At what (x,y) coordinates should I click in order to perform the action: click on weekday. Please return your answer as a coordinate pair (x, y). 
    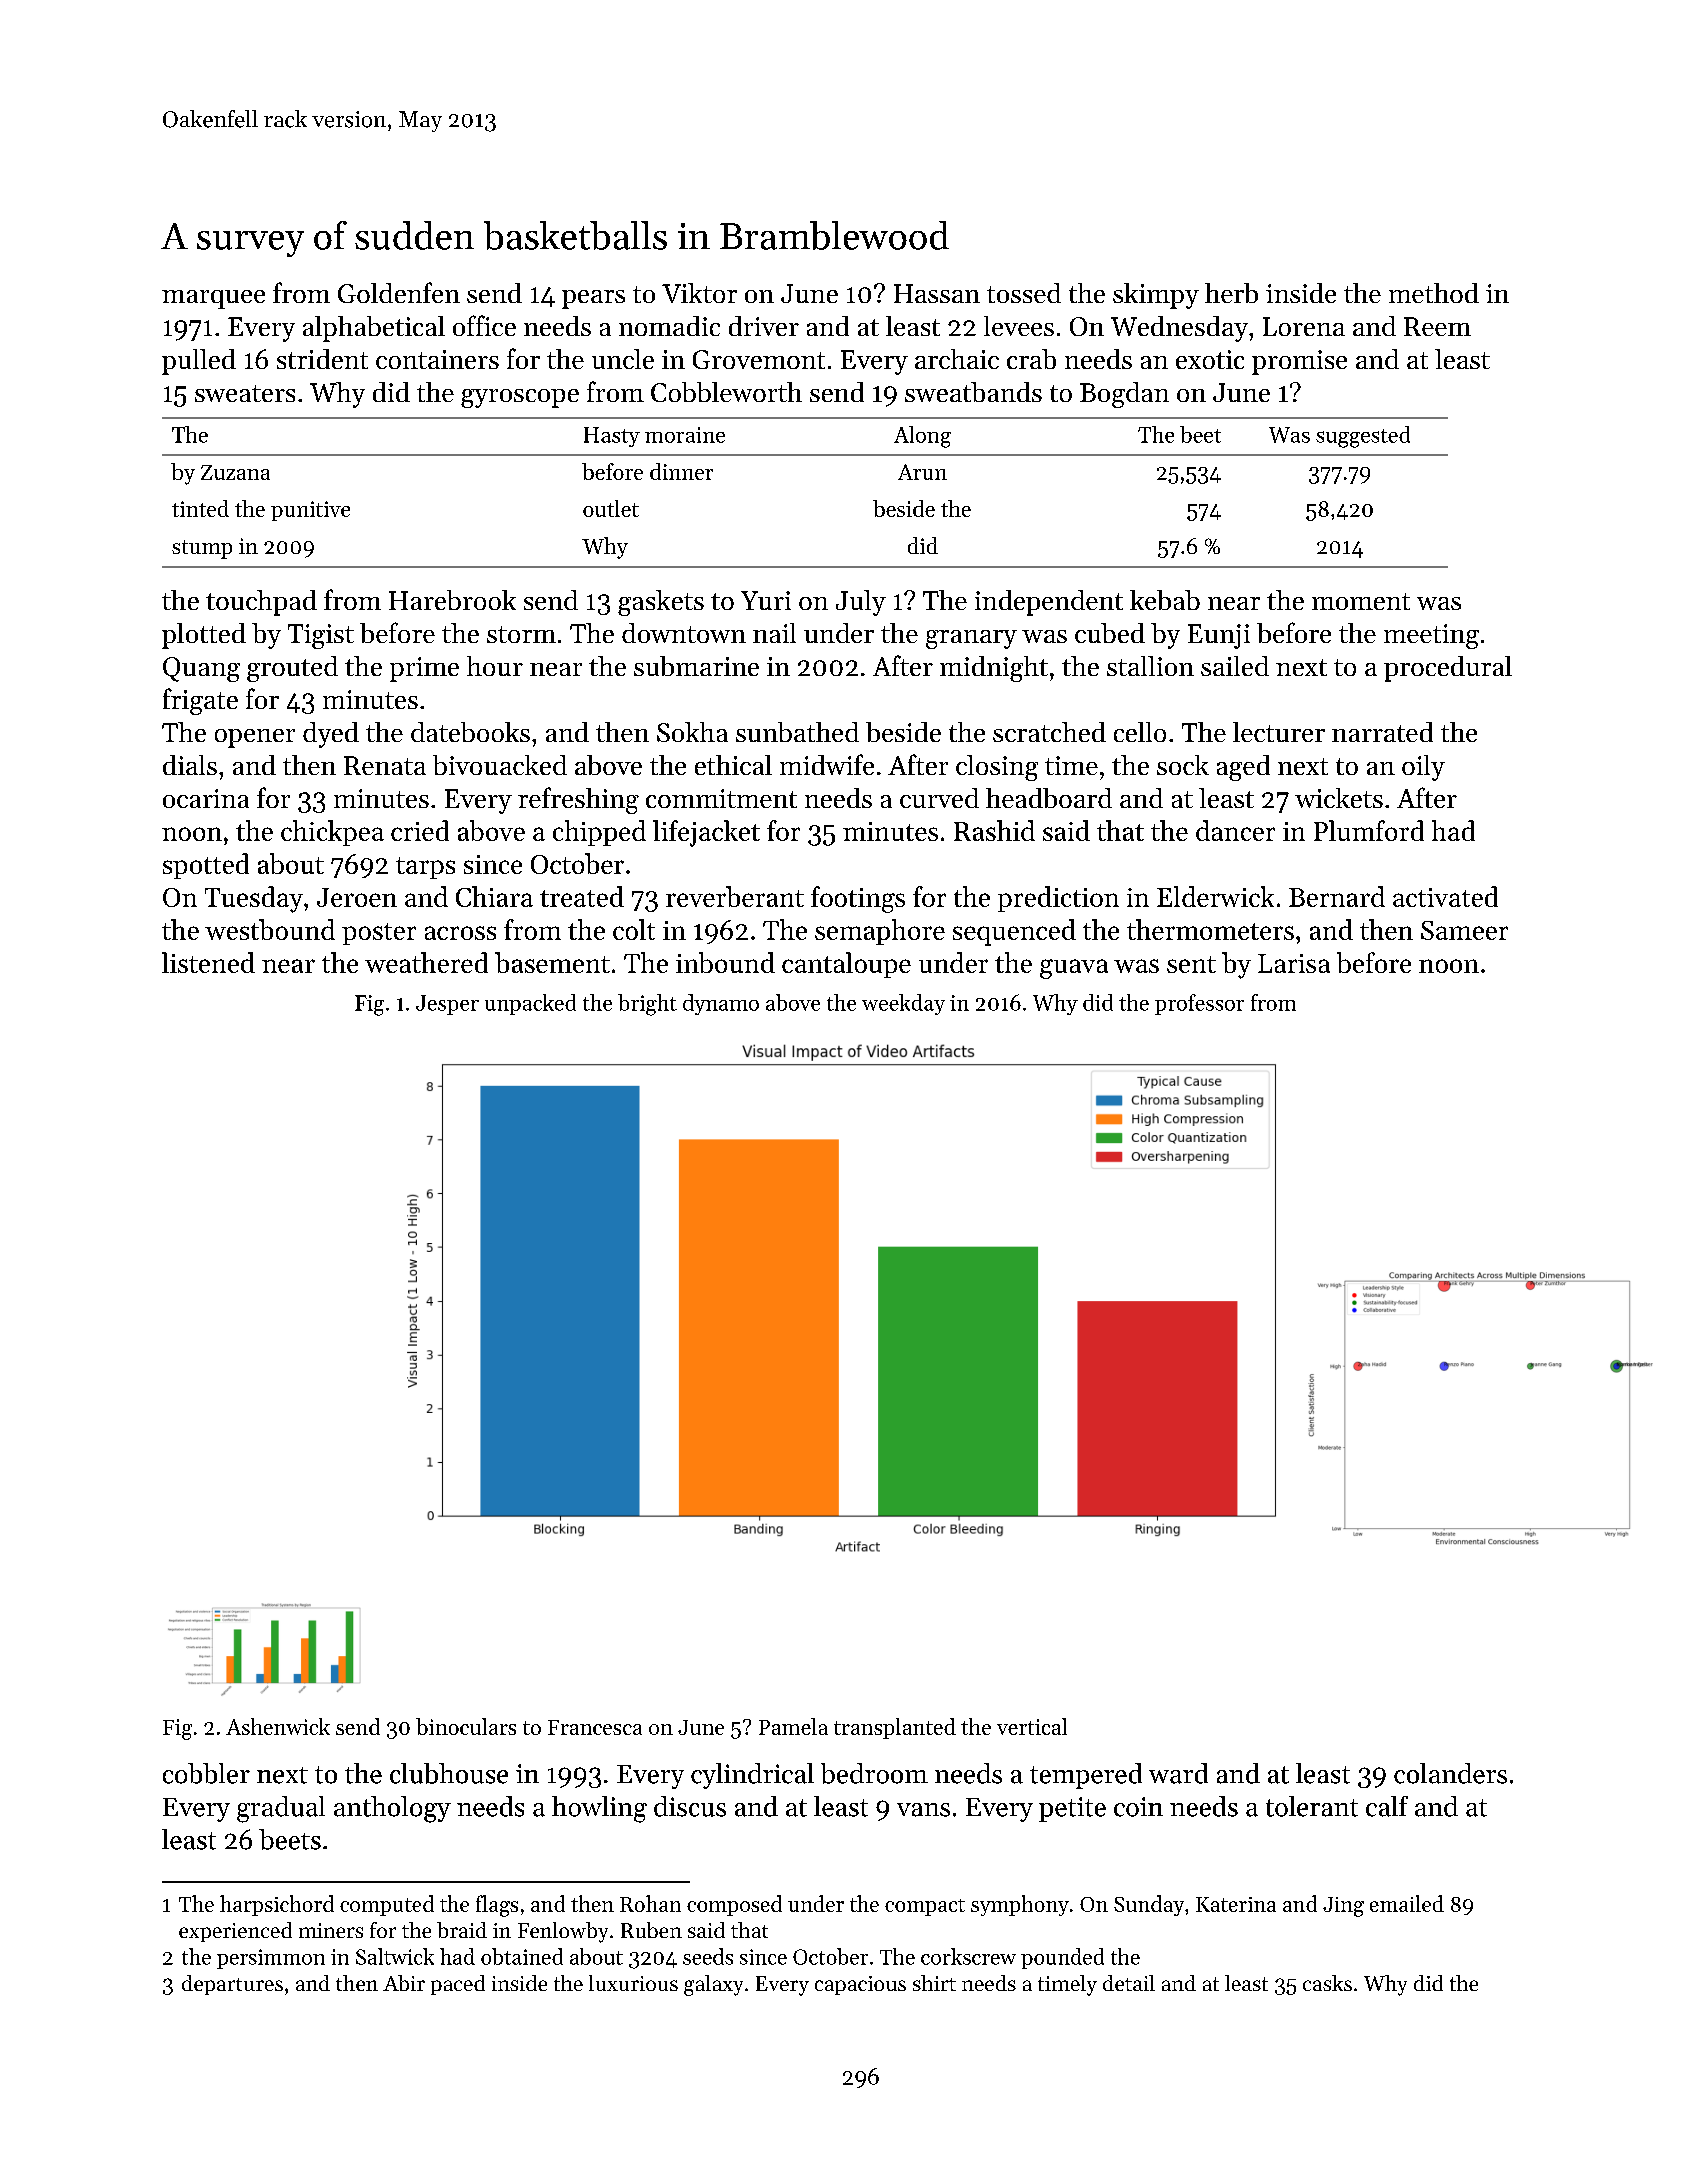
    Looking at the image, I should click on (903, 1004).
